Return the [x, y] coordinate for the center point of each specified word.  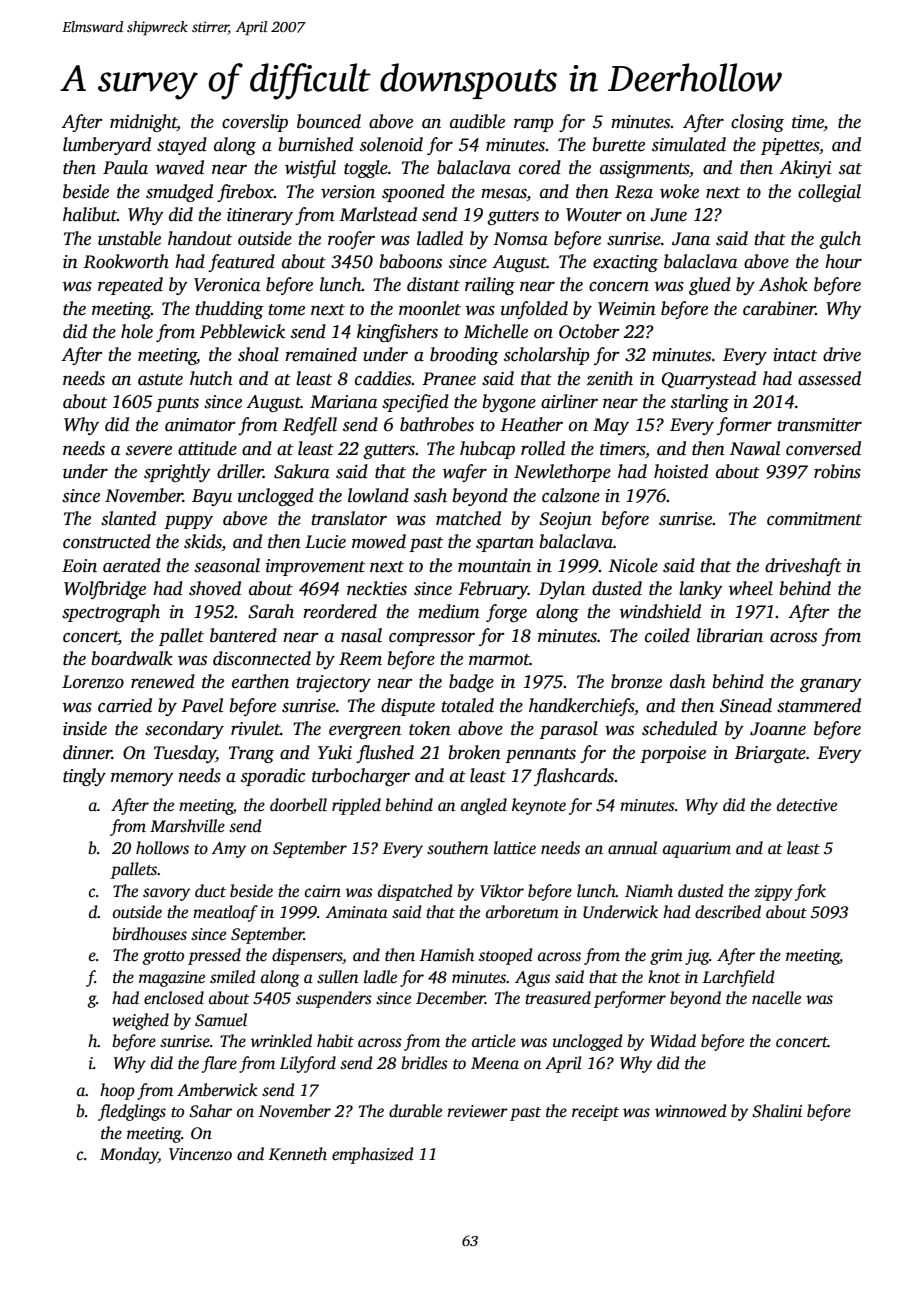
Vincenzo [200, 1154]
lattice [515, 848]
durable [415, 1111]
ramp [534, 125]
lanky [701, 590]
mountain [494, 566]
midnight [143, 123]
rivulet [255, 728]
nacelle [776, 998]
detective [807, 805]
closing [757, 123]
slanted [128, 518]
